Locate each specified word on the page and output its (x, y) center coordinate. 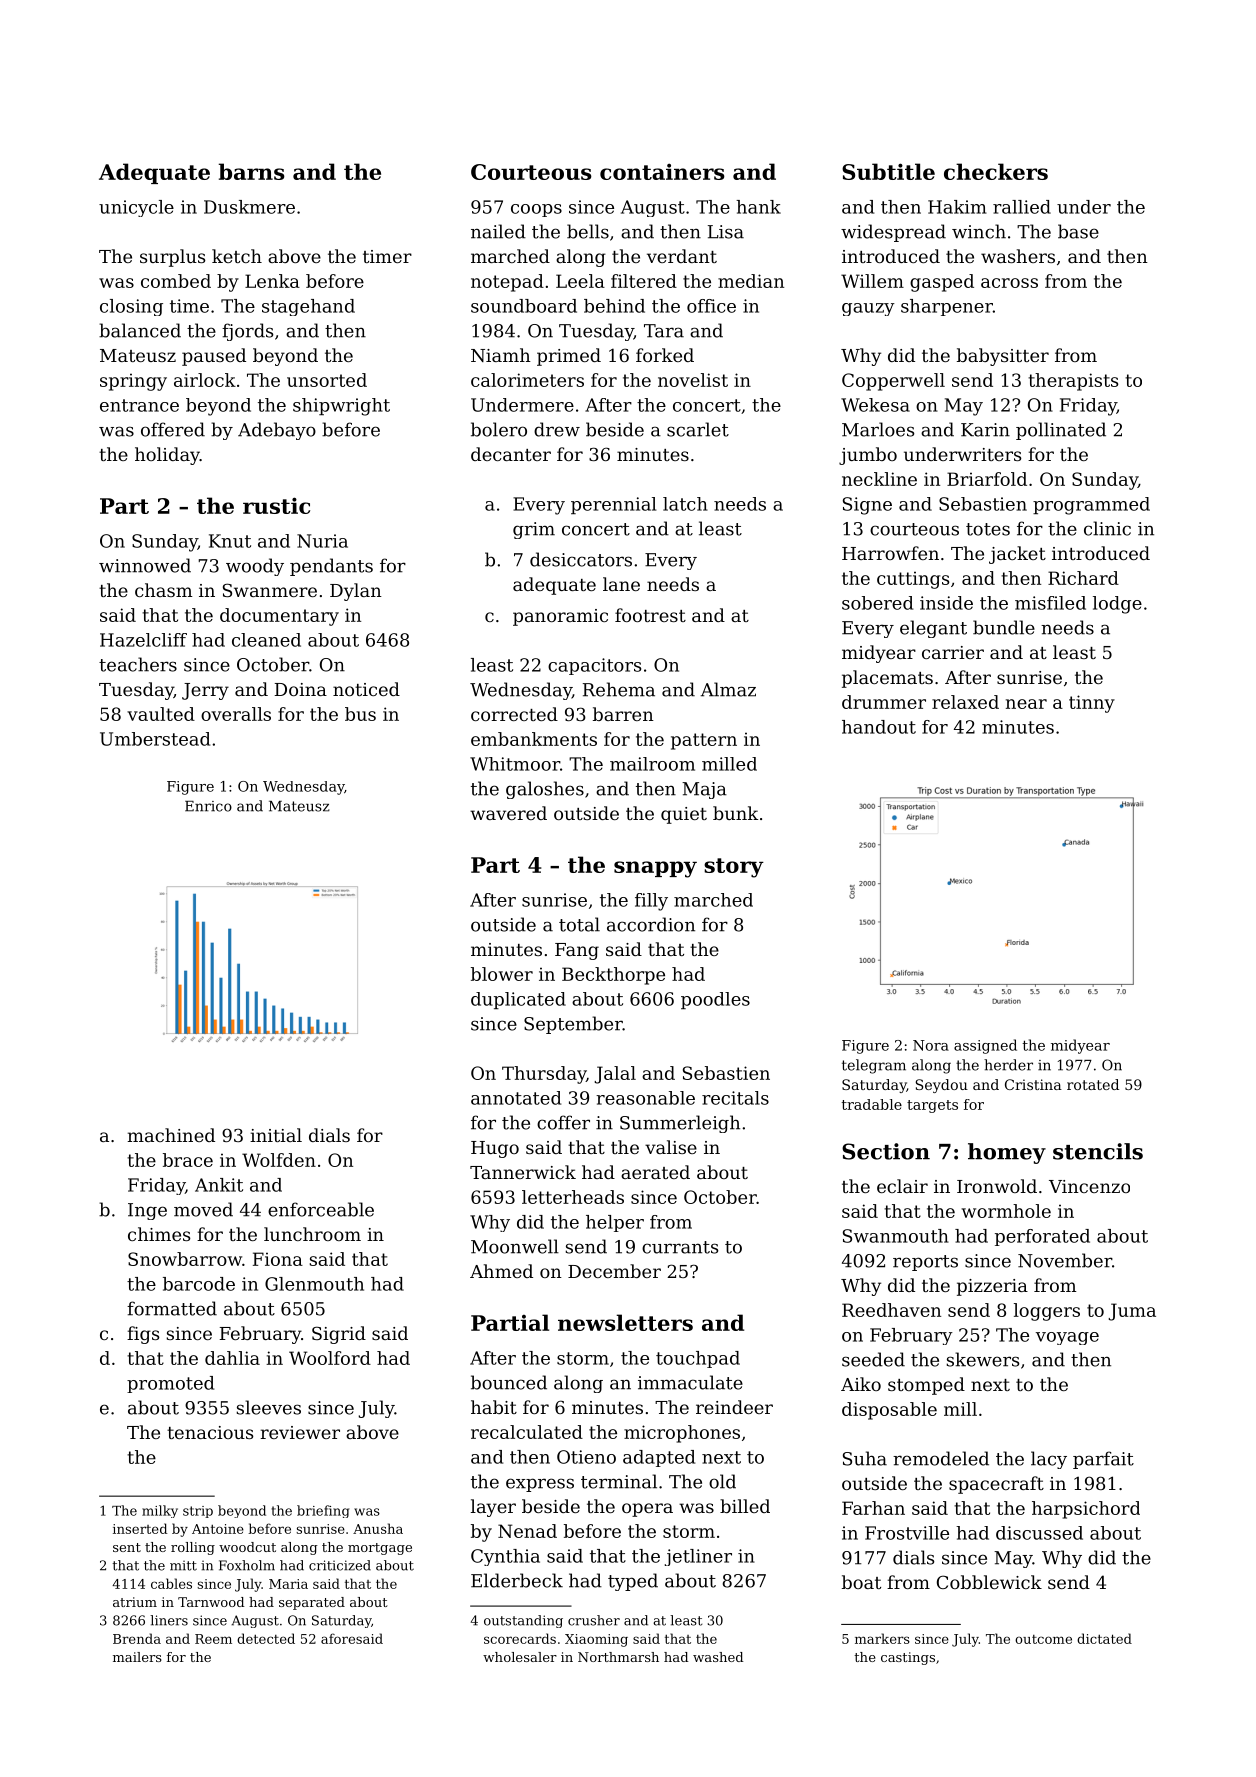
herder (1008, 1065)
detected (266, 1638)
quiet (684, 815)
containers (662, 171)
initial (276, 1135)
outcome (1043, 1639)
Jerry (205, 691)
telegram (874, 1066)
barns (252, 171)
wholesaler (520, 1657)
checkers (996, 171)
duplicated (518, 1000)
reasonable (645, 1098)
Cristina (1033, 1084)
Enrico (208, 806)
